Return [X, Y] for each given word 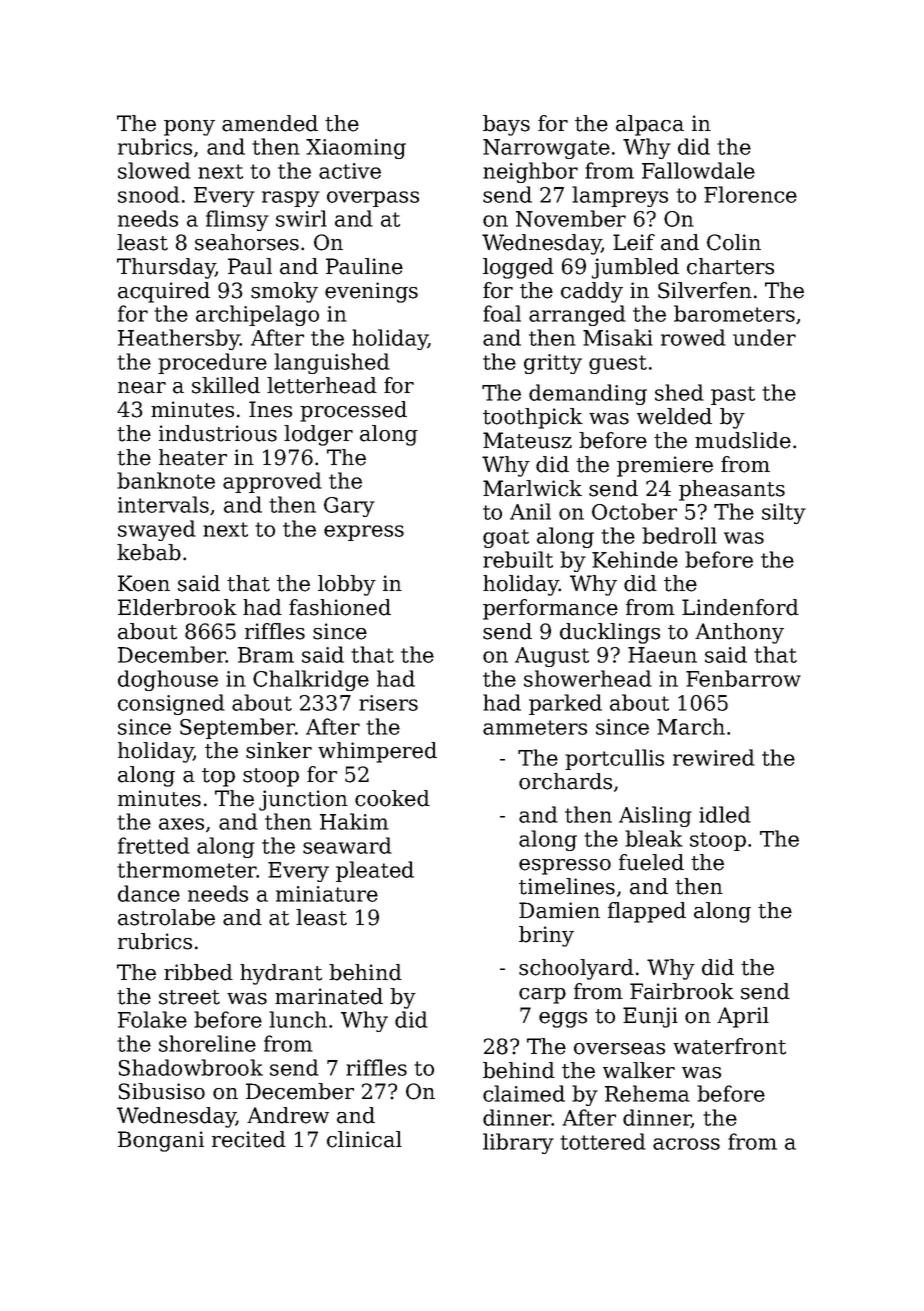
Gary [349, 507]
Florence [750, 194]
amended [270, 123]
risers [388, 703]
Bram [266, 655]
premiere [665, 466]
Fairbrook [682, 991]
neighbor [530, 172]
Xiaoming [356, 149]
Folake [152, 1019]
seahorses [247, 242]
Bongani [161, 1141]
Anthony [739, 633]
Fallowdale [698, 170]
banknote [166, 480]
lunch [298, 1019]
